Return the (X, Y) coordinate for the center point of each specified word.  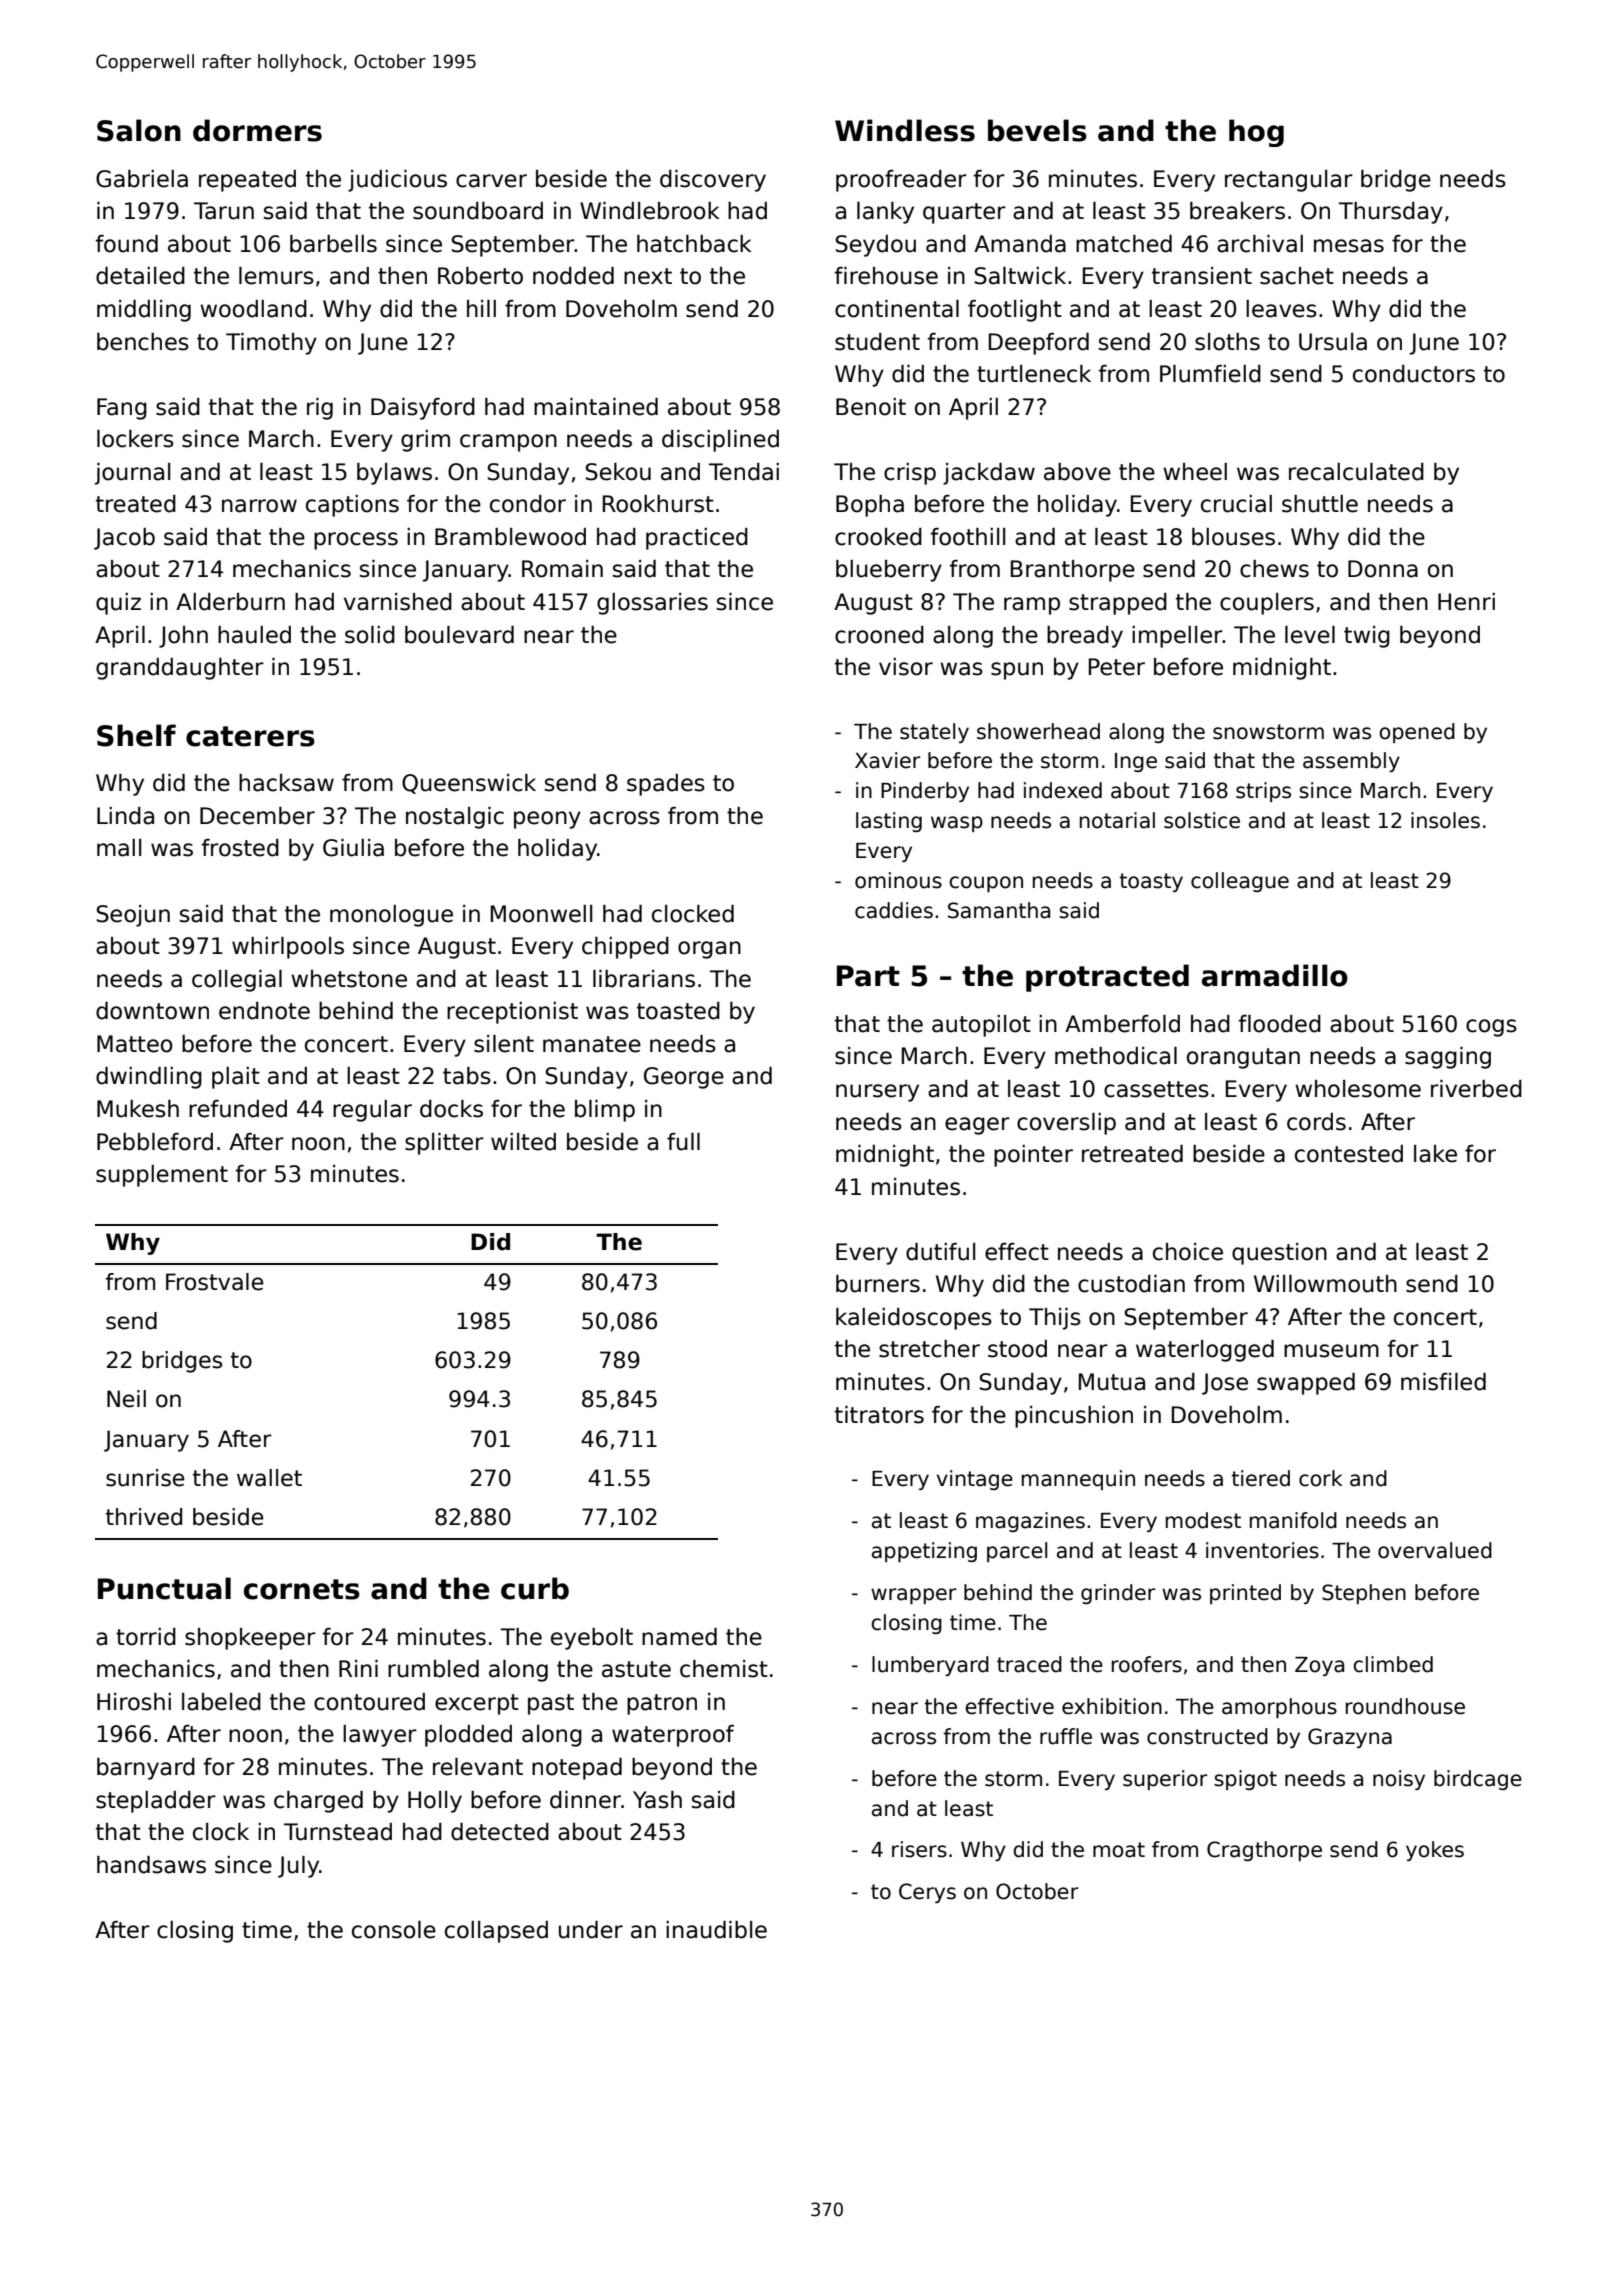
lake (1435, 1154)
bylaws (394, 474)
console (394, 1930)
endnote (264, 1011)
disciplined (720, 441)
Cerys (927, 1893)
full (683, 1142)
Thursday (1391, 213)
